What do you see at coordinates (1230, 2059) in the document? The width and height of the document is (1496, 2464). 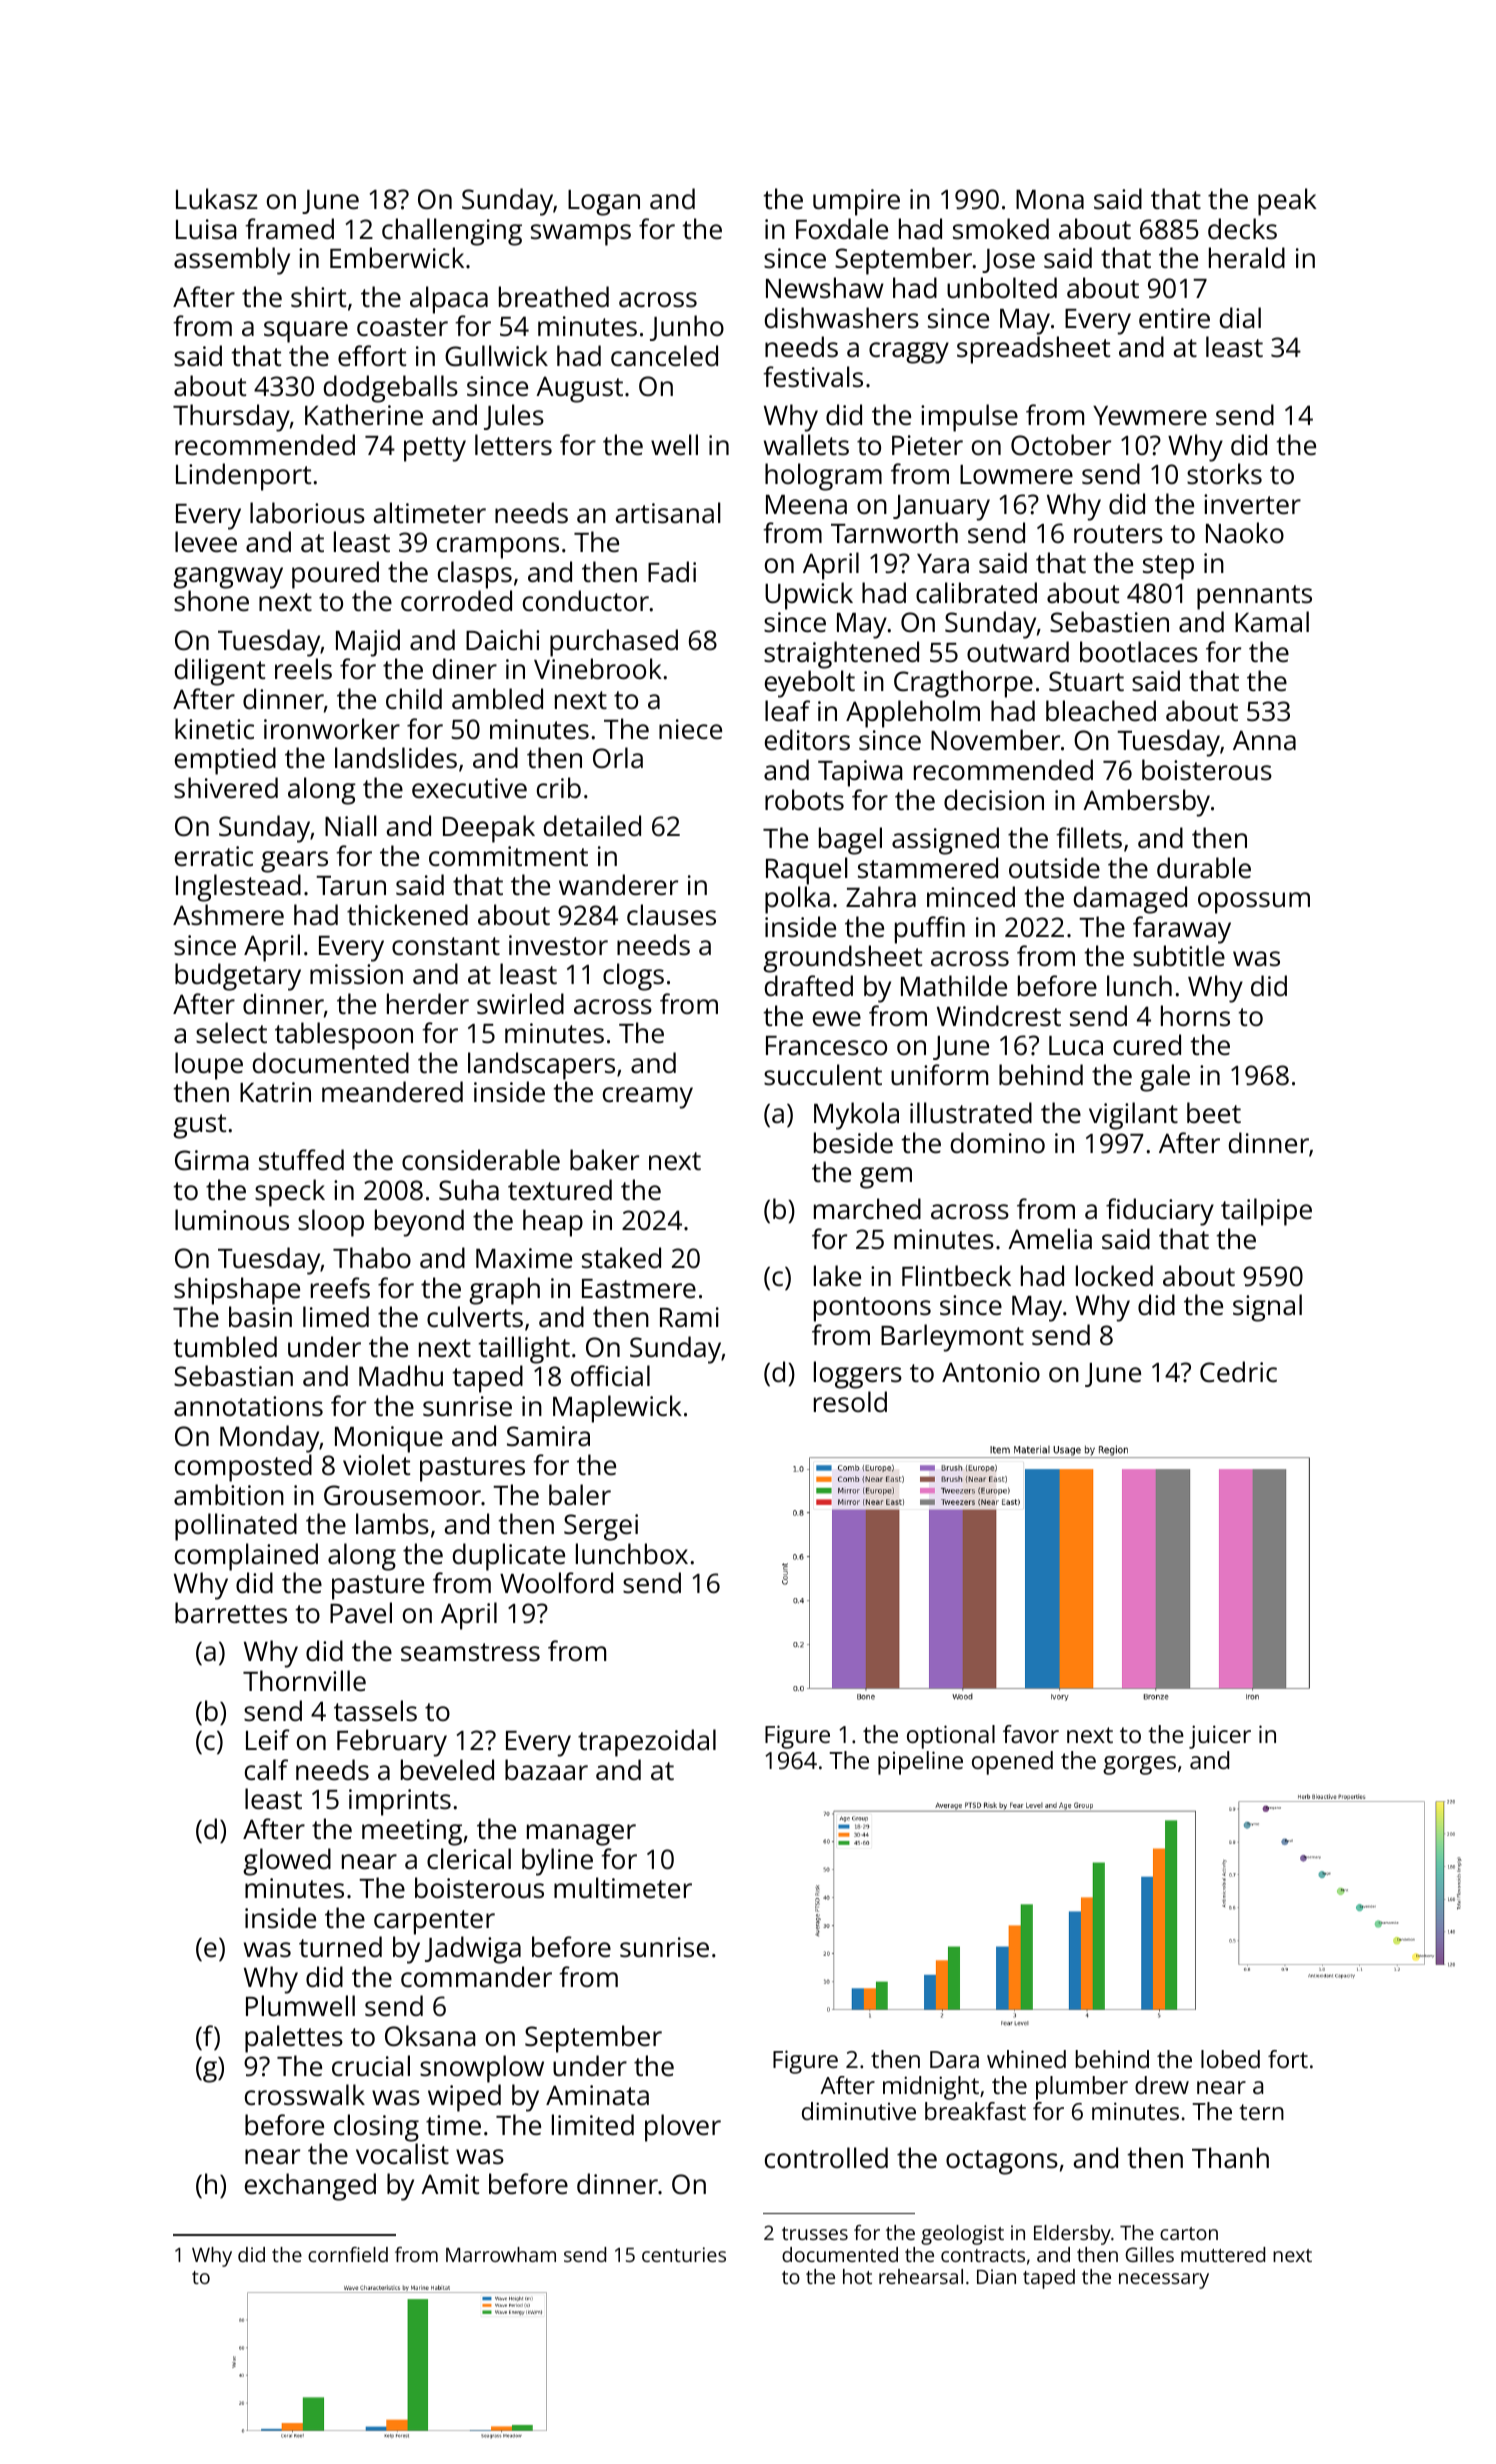 I see `lobed` at bounding box center [1230, 2059].
